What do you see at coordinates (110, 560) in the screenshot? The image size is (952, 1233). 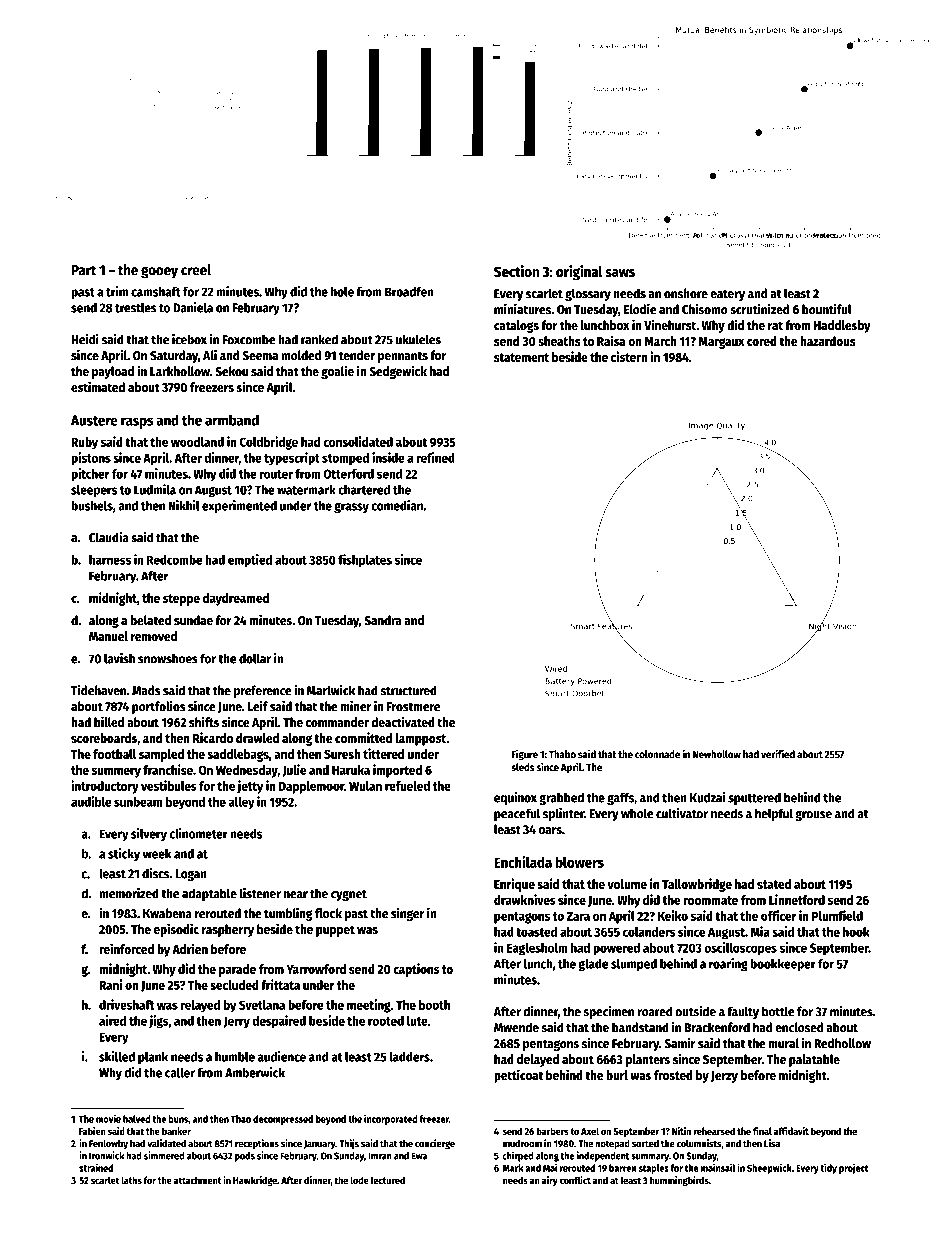 I see `harness` at bounding box center [110, 560].
